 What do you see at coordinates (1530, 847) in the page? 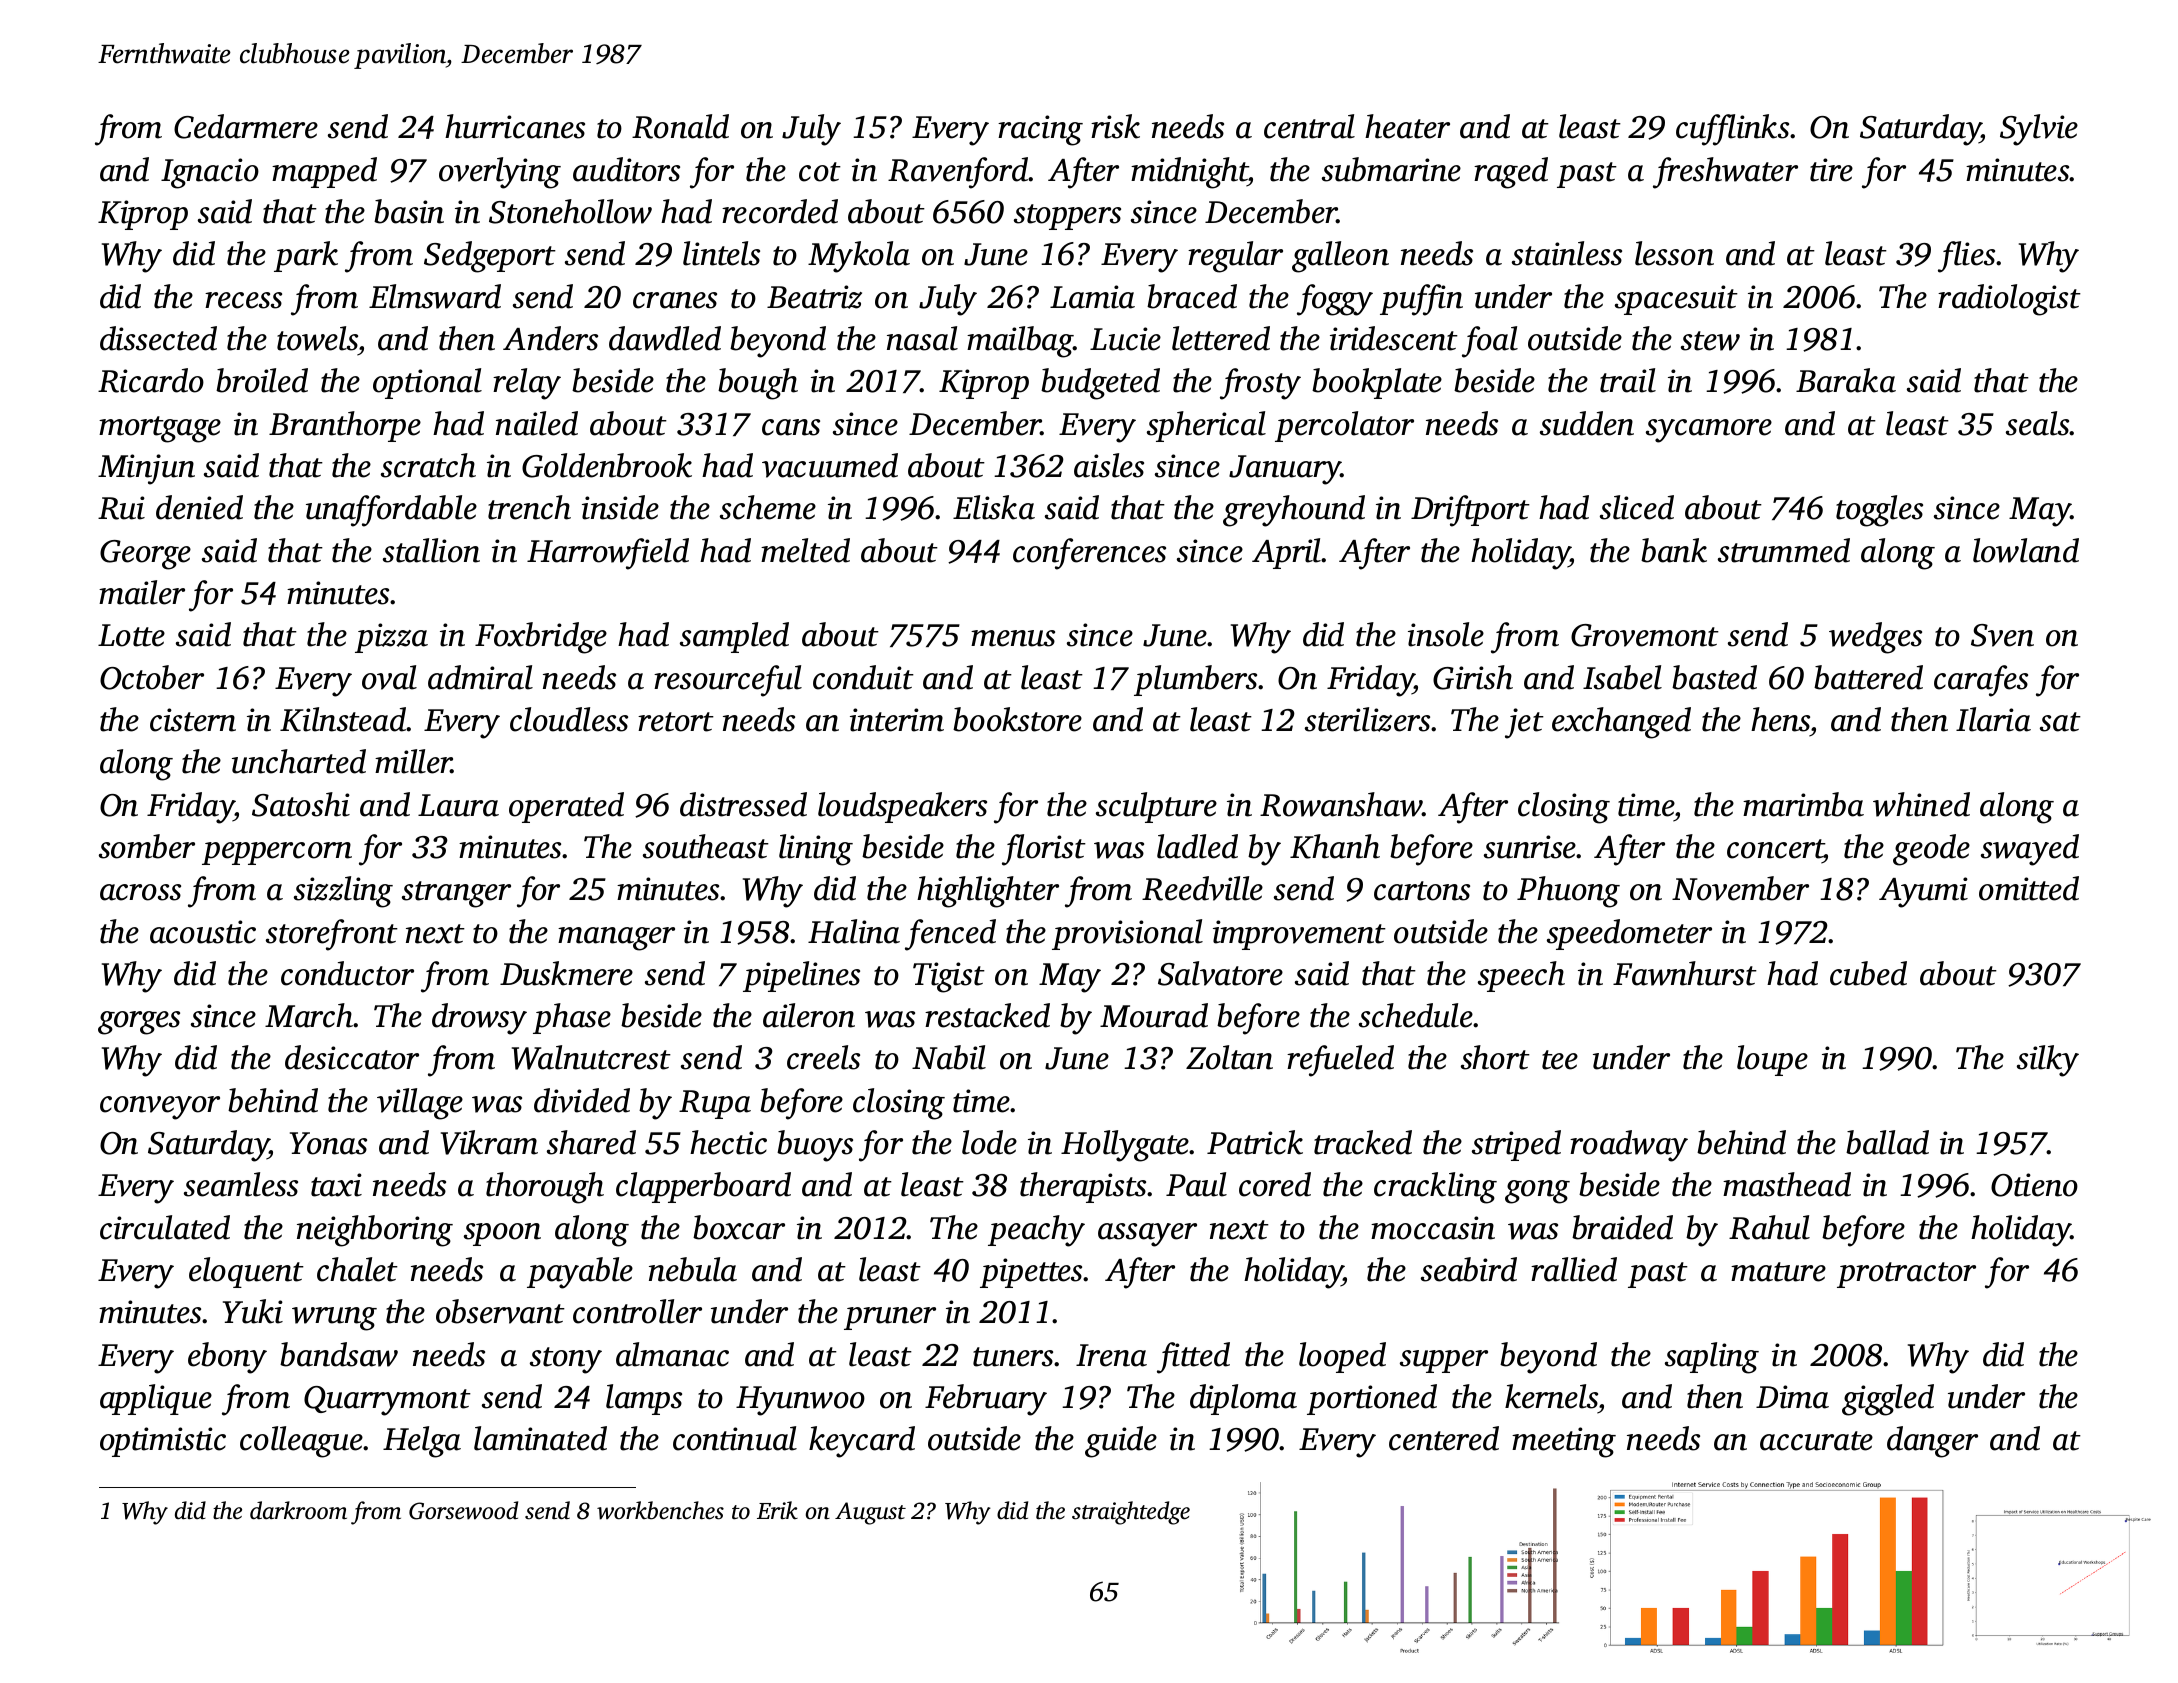
I see `sunrise` at bounding box center [1530, 847].
